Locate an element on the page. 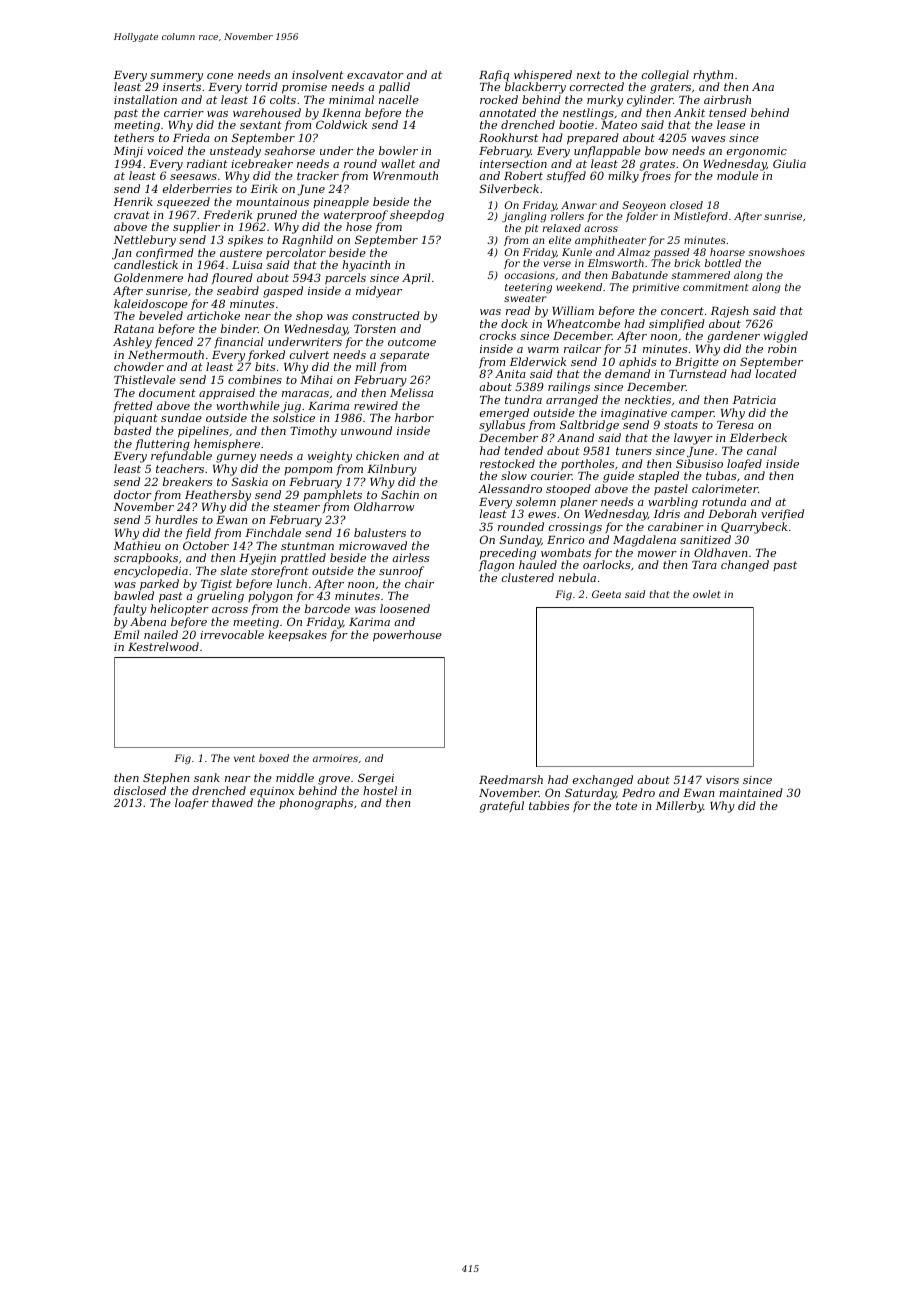 The width and height of the document is (924, 1308). sank is located at coordinates (207, 777).
